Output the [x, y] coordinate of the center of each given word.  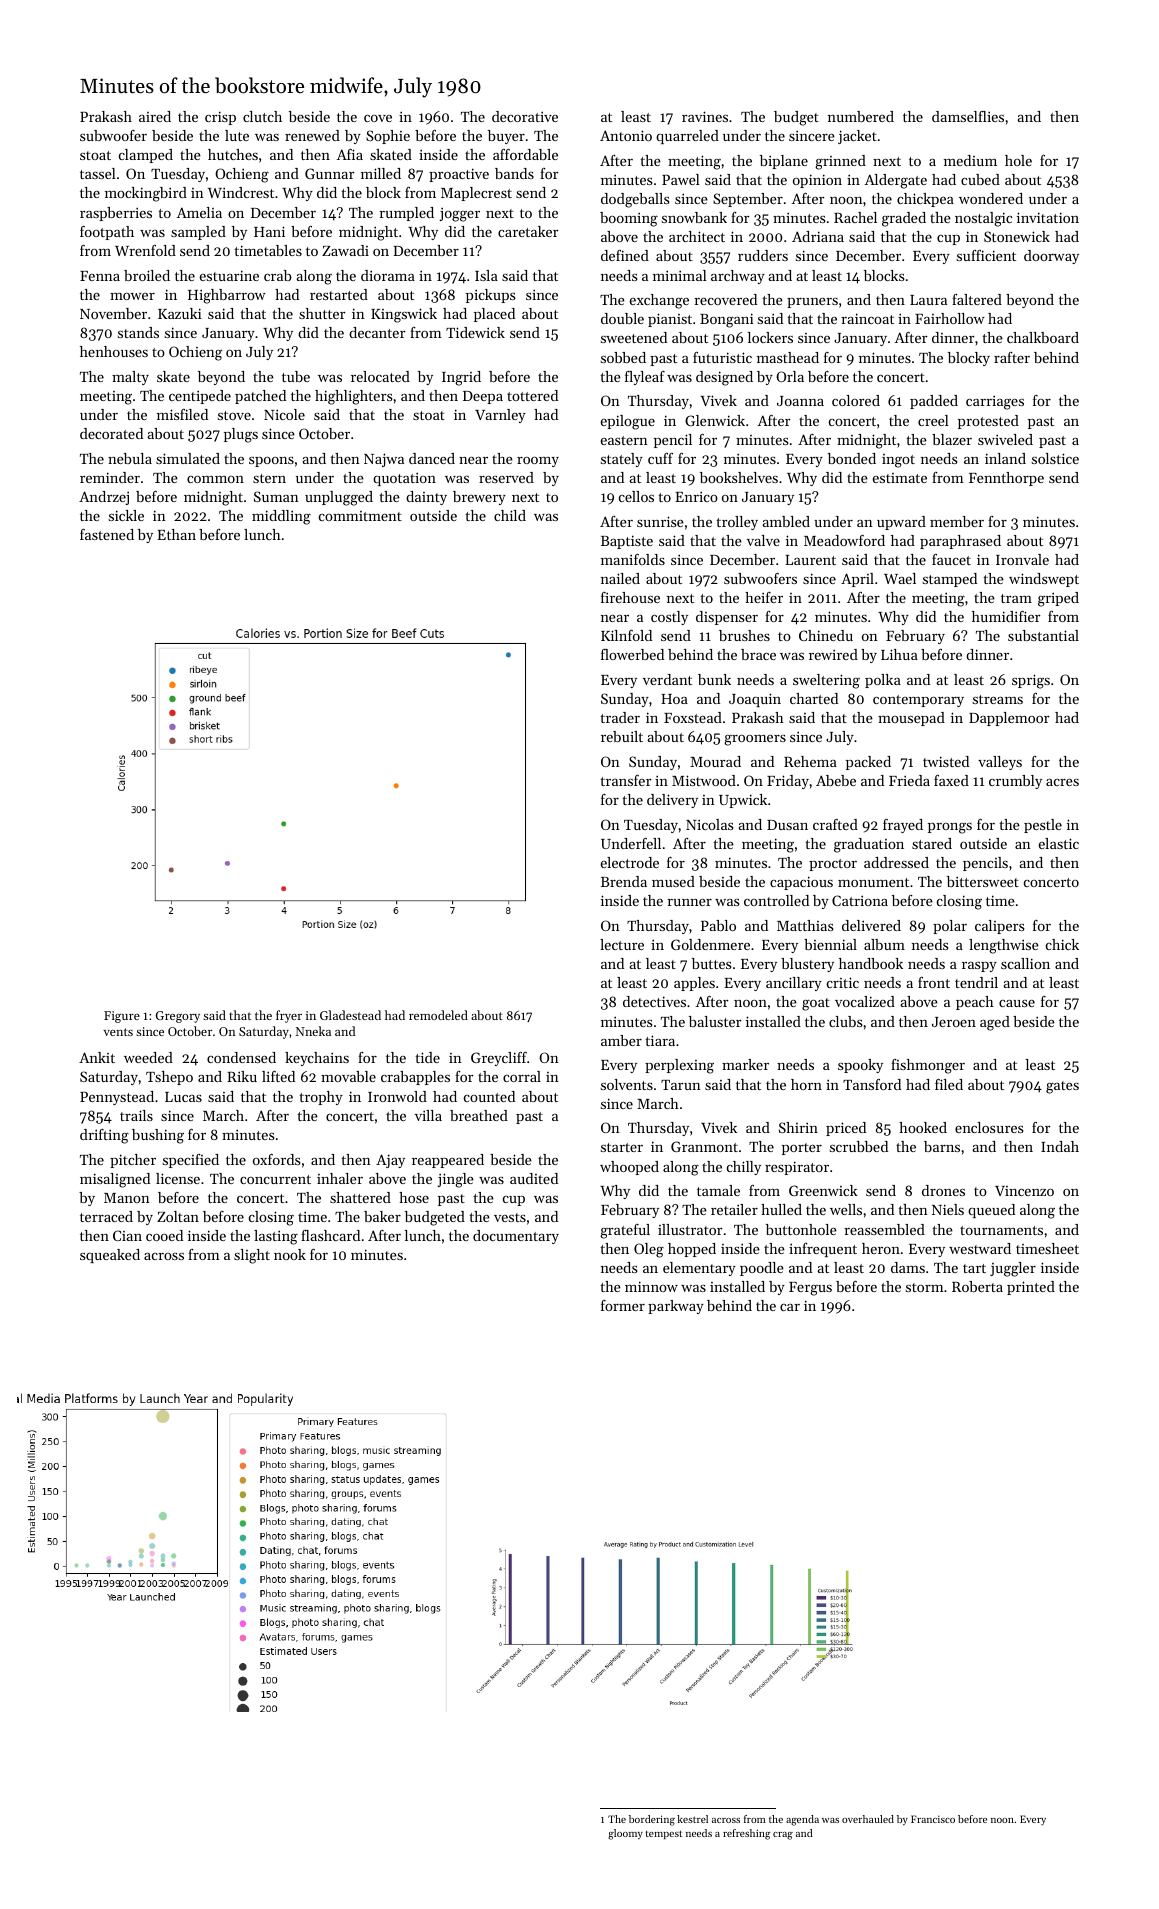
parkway [676, 1307]
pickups [490, 296]
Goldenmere [710, 944]
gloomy [625, 1834]
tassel [98, 173]
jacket [857, 137]
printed [1031, 1288]
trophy [321, 1098]
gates [1062, 1087]
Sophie [388, 137]
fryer [289, 1016]
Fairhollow [950, 318]
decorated [111, 433]
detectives [654, 1001]
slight [252, 1256]
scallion [1025, 963]
